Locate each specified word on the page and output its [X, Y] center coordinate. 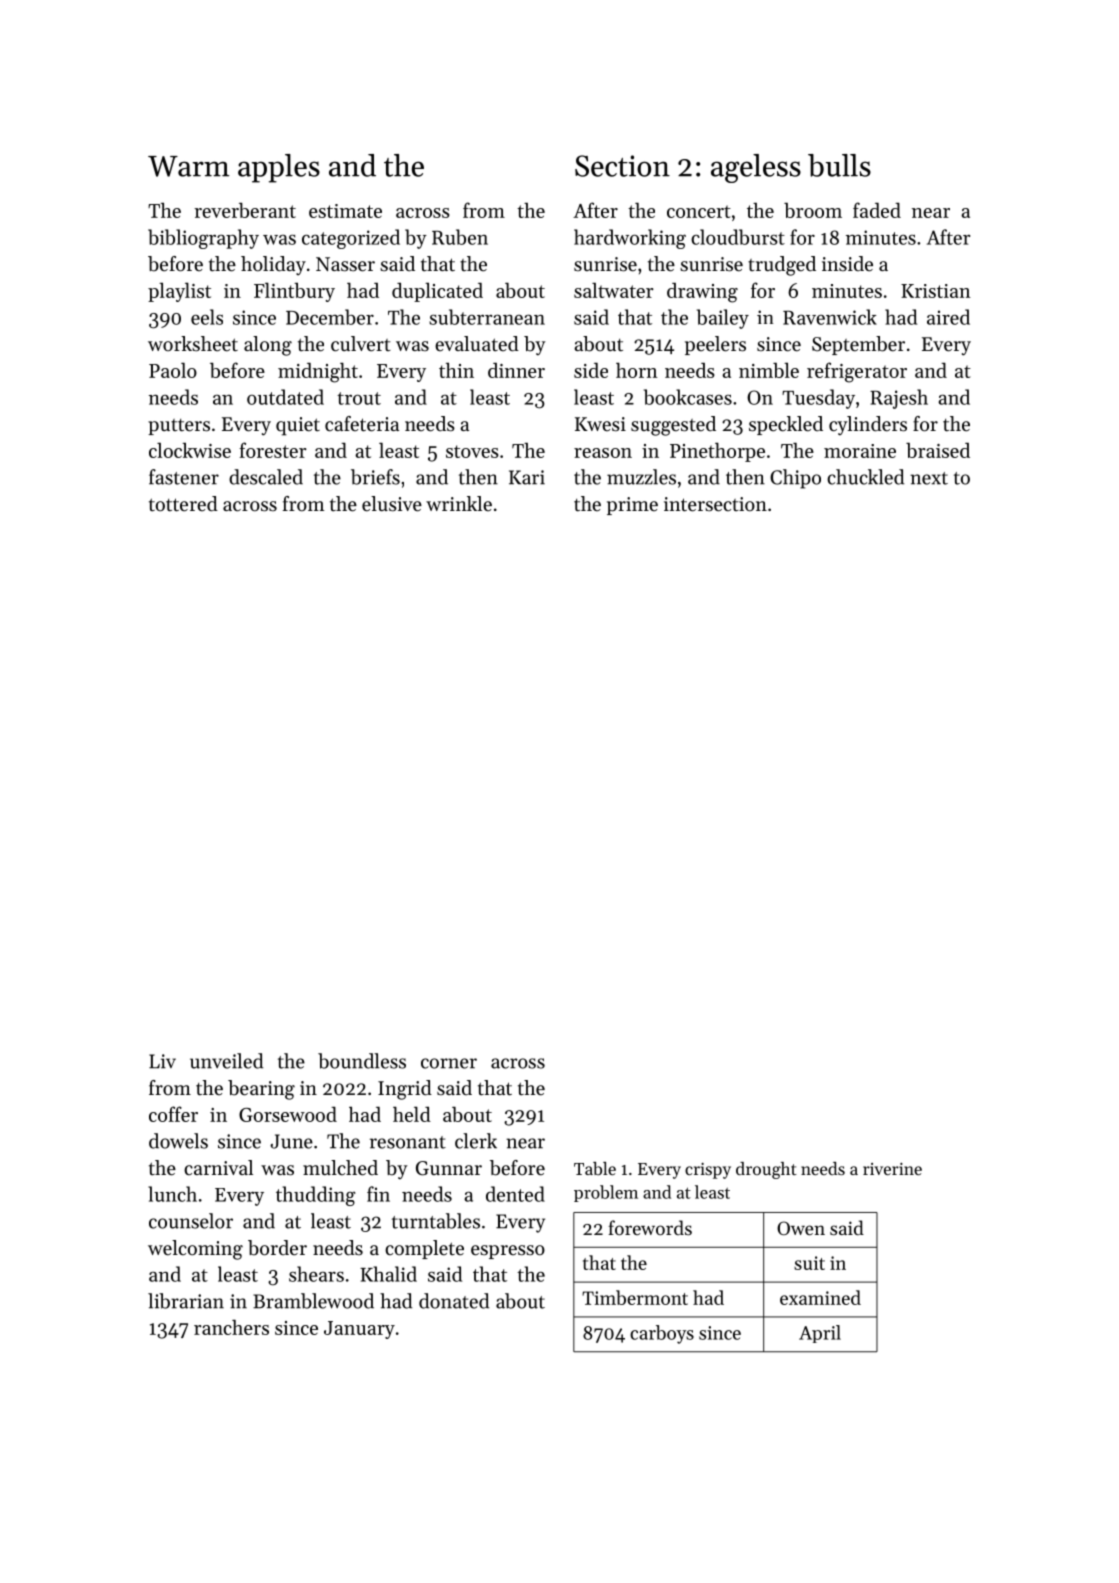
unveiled [226, 1061]
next [929, 478]
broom [813, 210]
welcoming [195, 1250]
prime [632, 506]
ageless [756, 168]
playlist [179, 292]
